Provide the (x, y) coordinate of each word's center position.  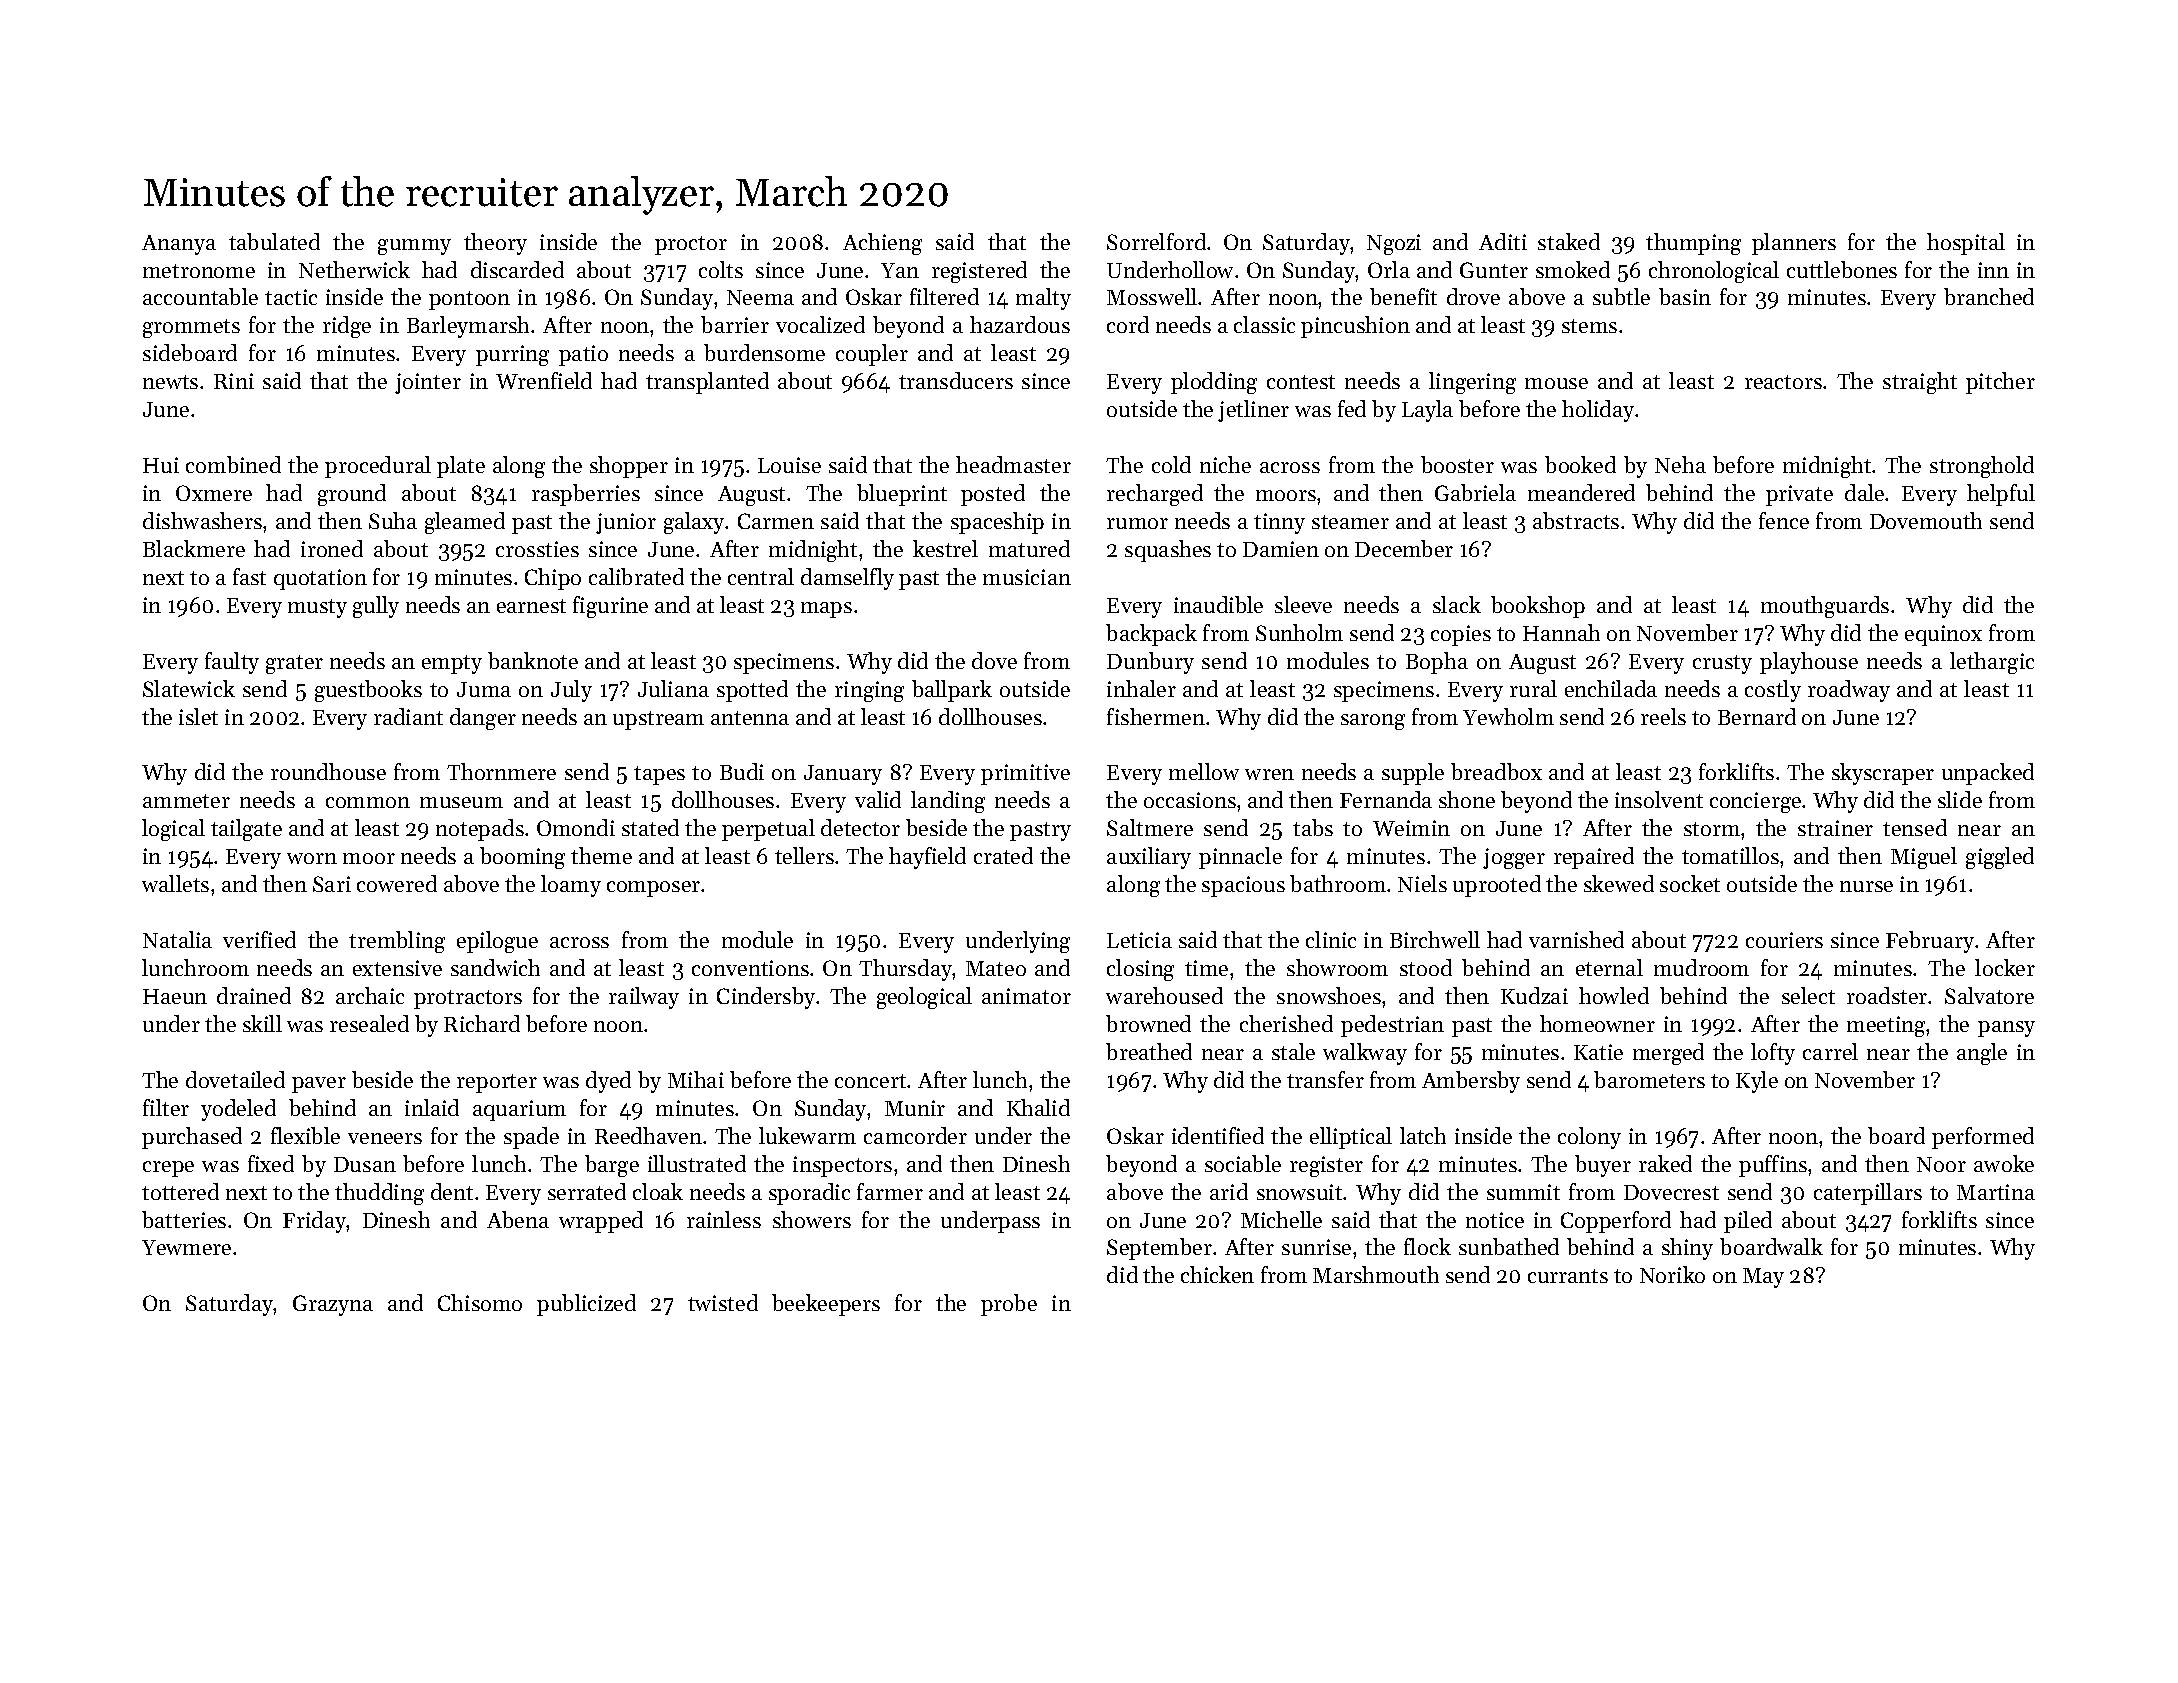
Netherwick (354, 269)
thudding (379, 1194)
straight (1920, 383)
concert (870, 1081)
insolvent (1659, 799)
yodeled (238, 1110)
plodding (1214, 383)
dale (1864, 492)
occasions (1190, 800)
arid (1229, 1191)
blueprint (902, 495)
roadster (1888, 995)
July (571, 691)
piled (1748, 1222)
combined (233, 464)
